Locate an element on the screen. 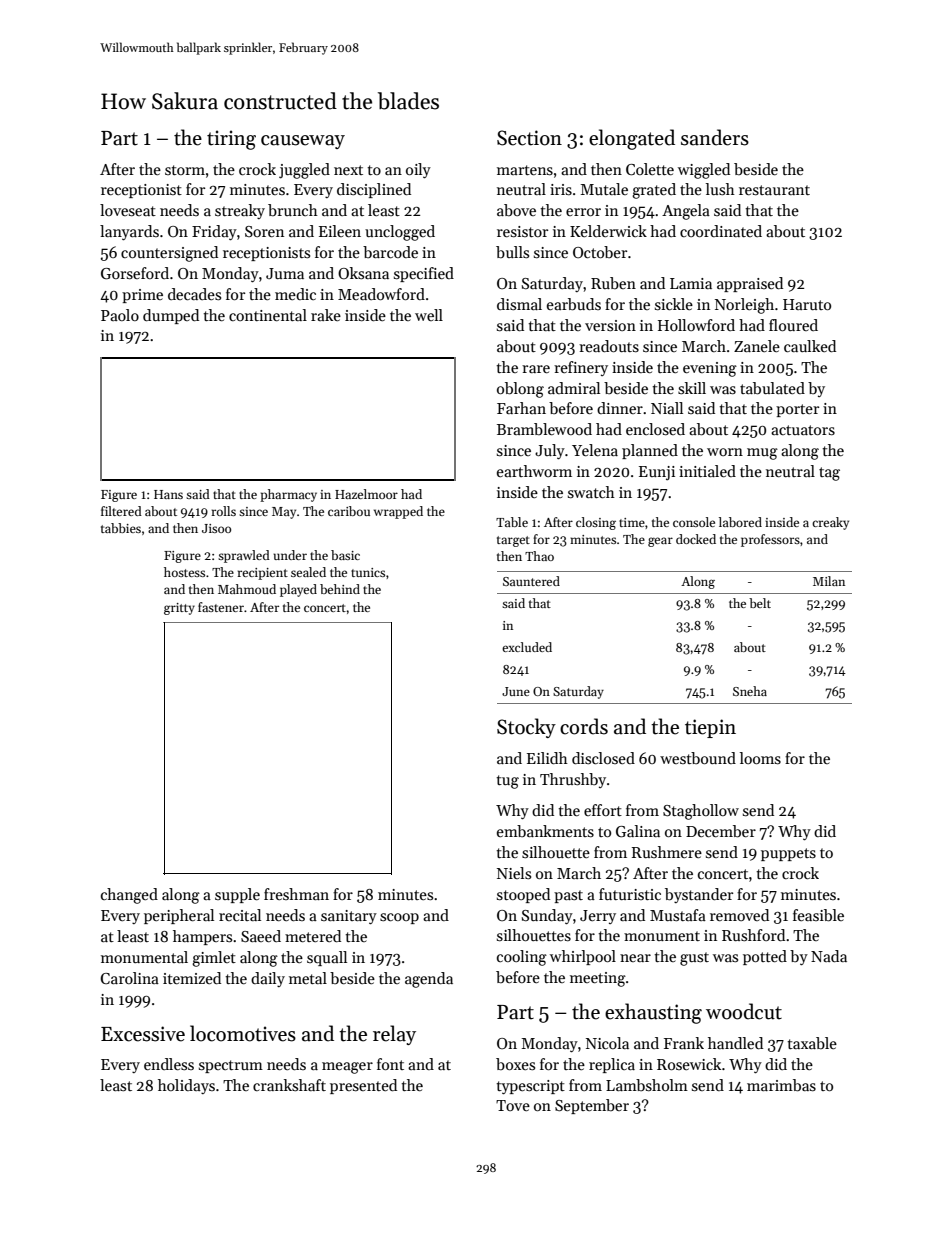 The width and height of the screenshot is (952, 1233). Milan is located at coordinates (829, 581).
